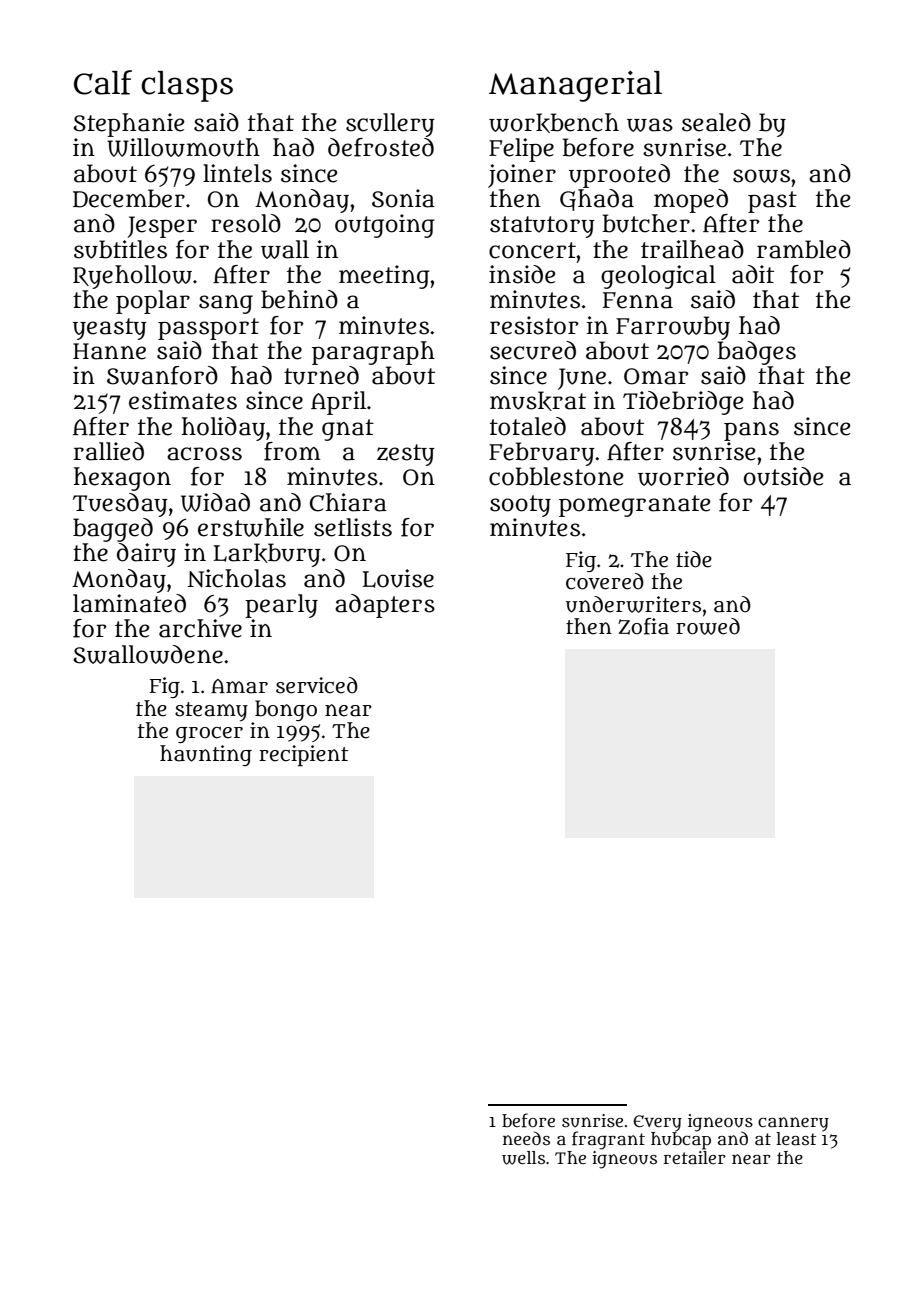 This image has width=924, height=1311. I want to click on underwriters, so click(633, 604).
